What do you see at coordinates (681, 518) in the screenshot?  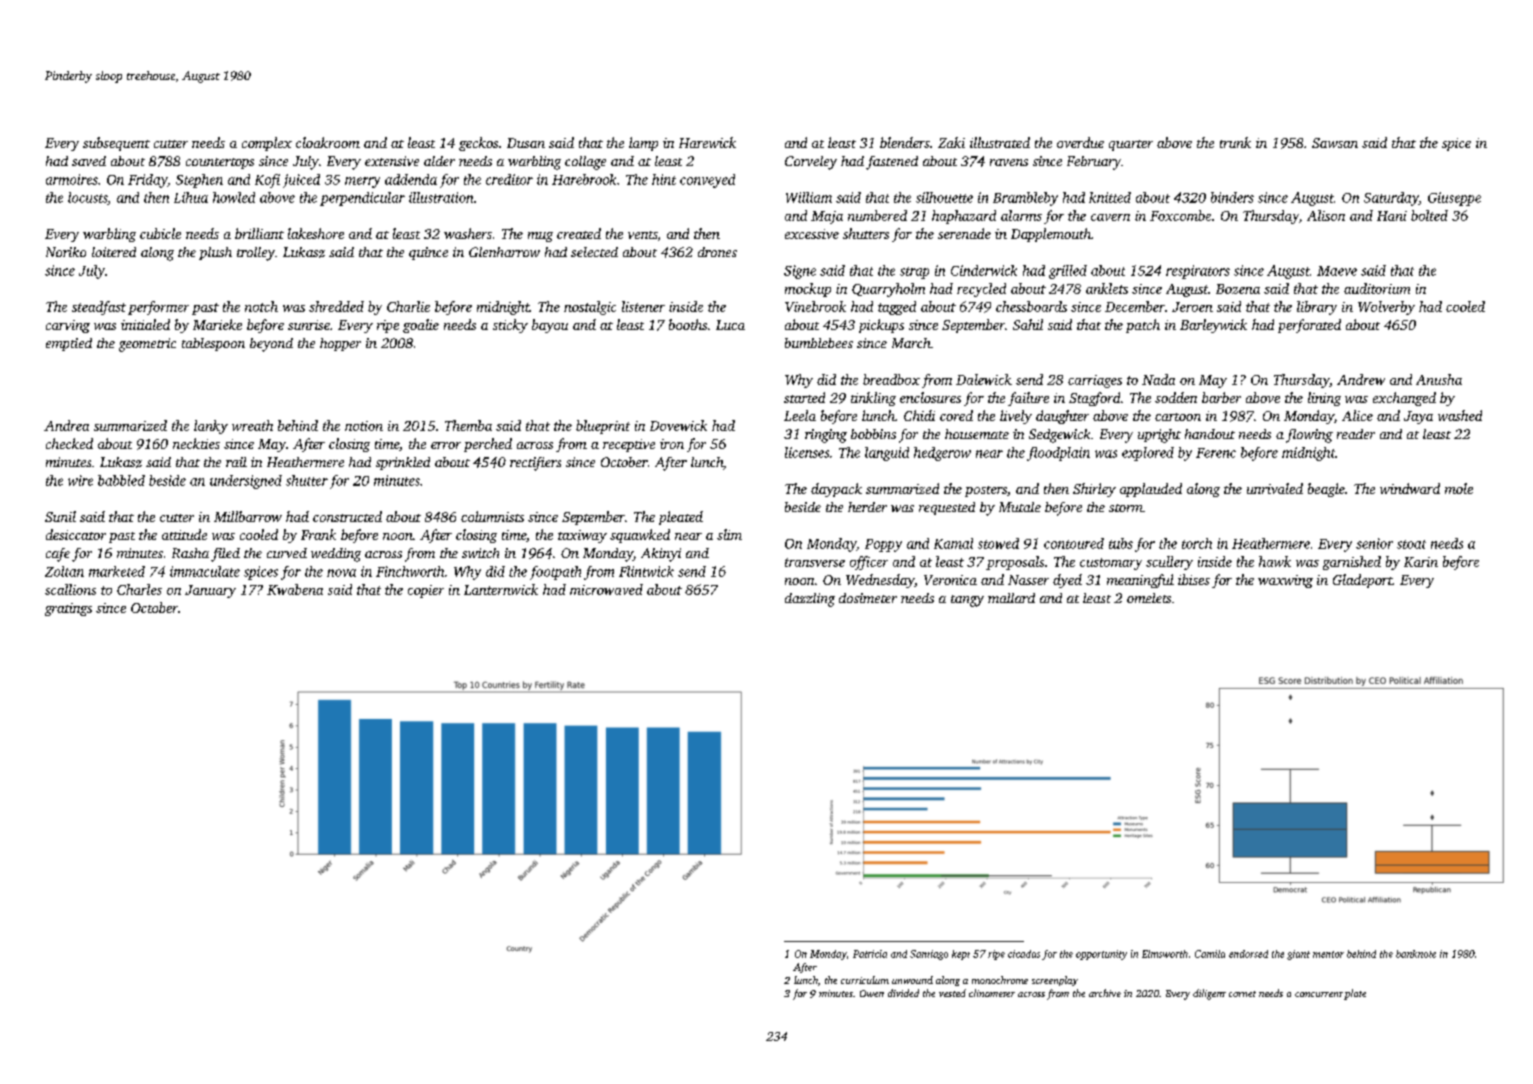 I see `pleated` at bounding box center [681, 518].
